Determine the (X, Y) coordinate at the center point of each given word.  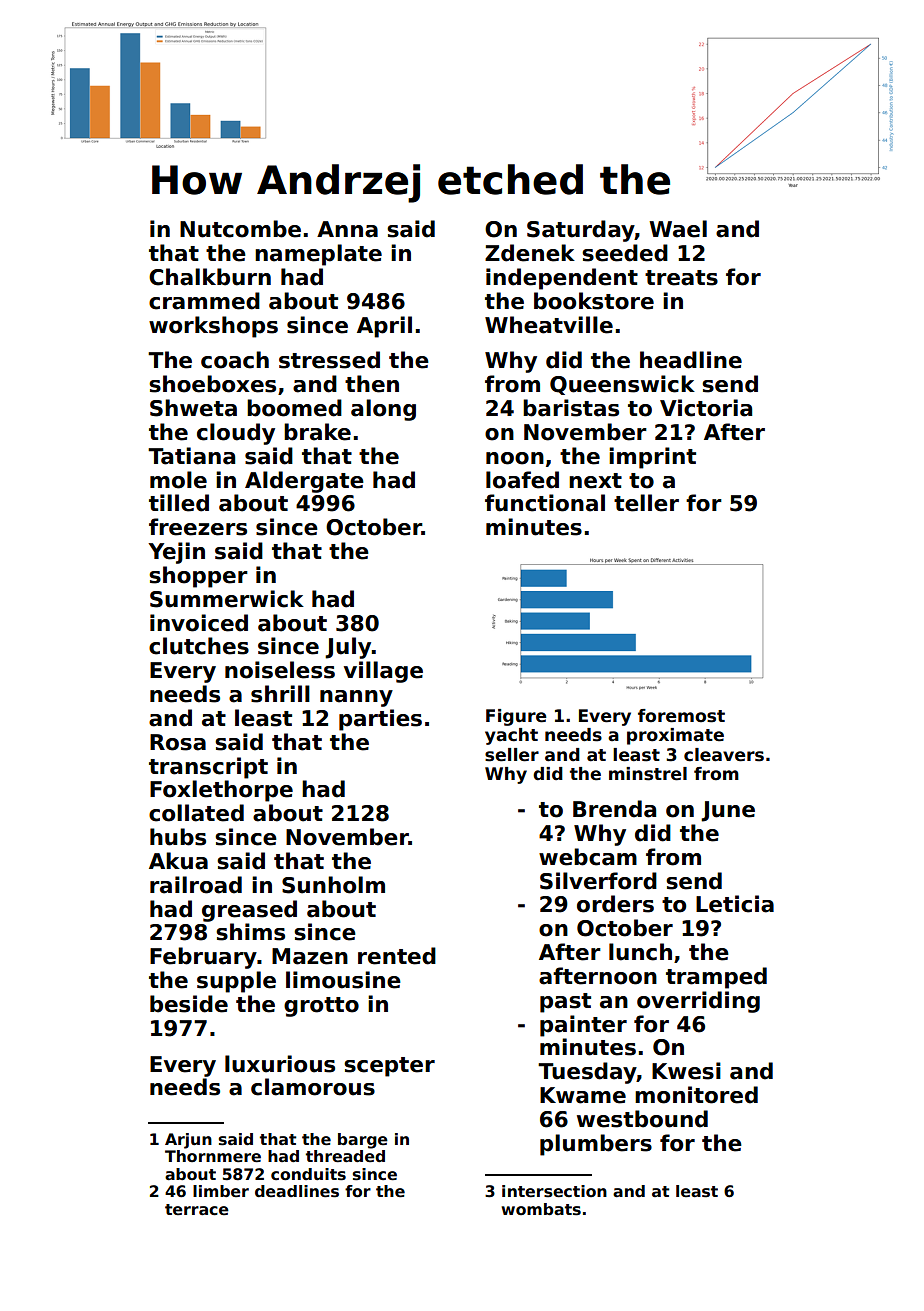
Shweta (193, 408)
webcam (588, 857)
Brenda (614, 809)
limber (221, 1191)
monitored (696, 1095)
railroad (196, 885)
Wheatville (549, 325)
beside (189, 1004)
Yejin (176, 553)
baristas (571, 408)
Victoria (706, 408)
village (383, 672)
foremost (681, 716)
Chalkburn (210, 277)
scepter (389, 1067)
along (383, 410)
